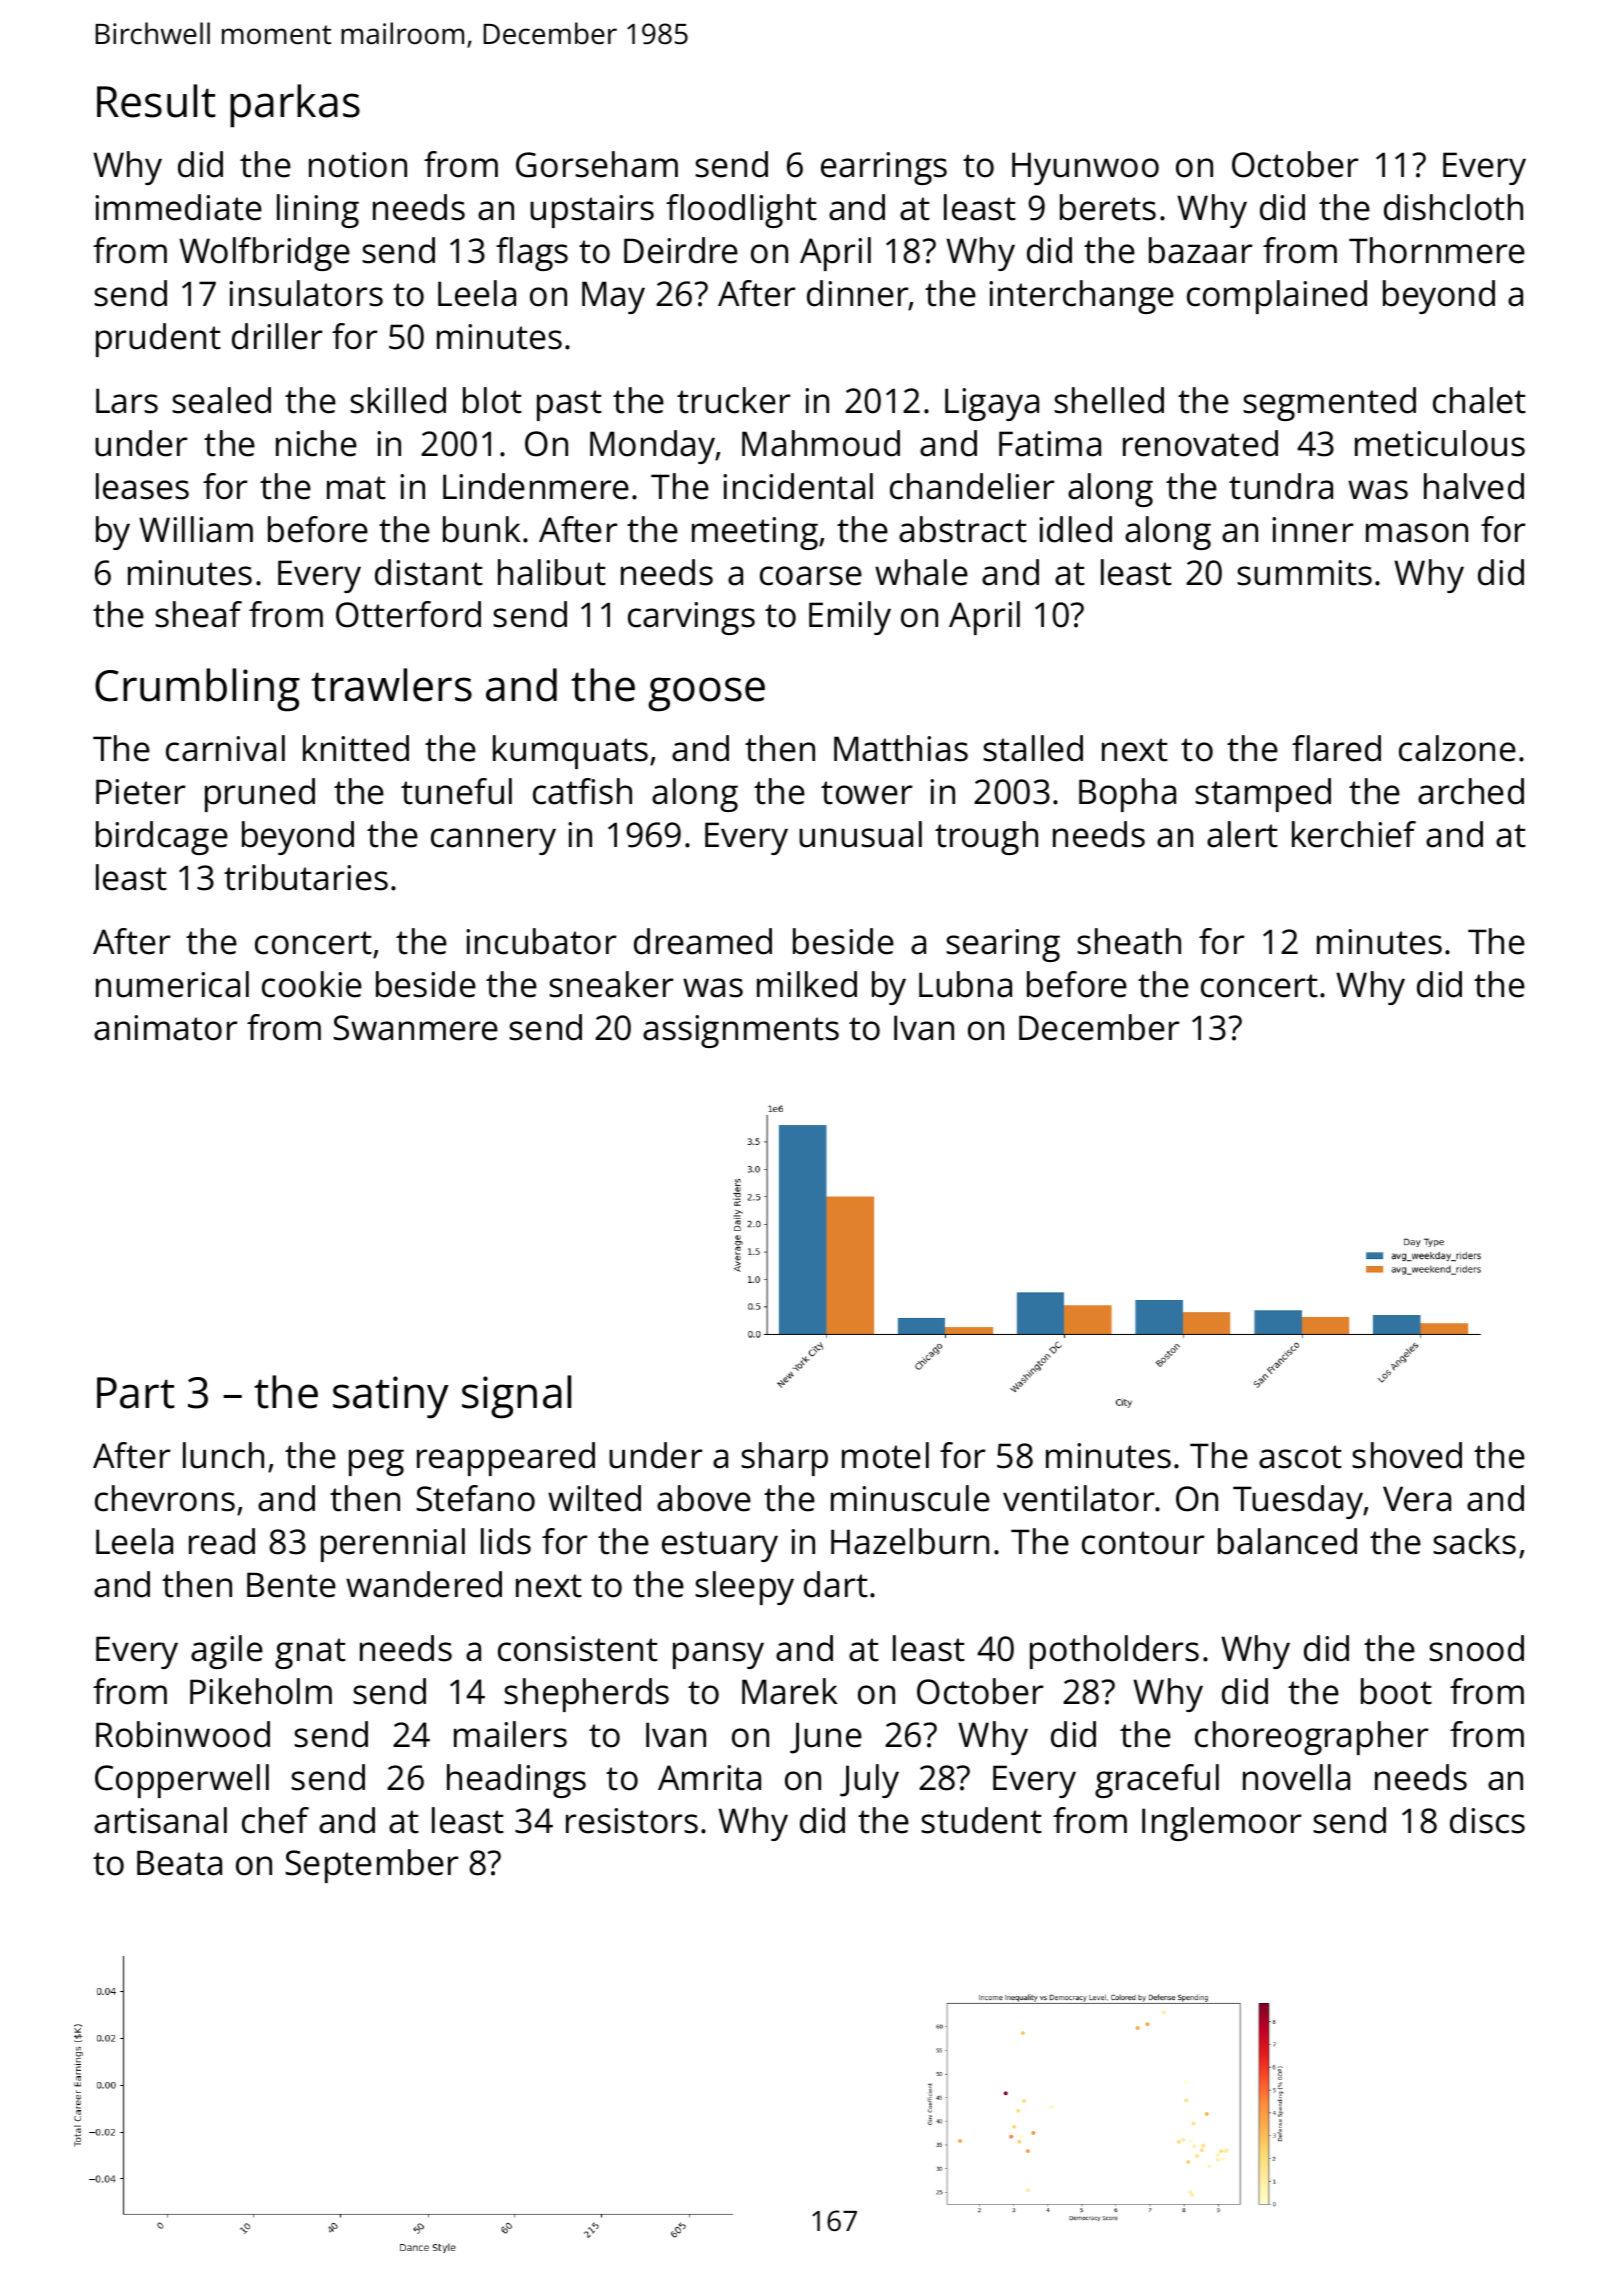 Image resolution: width=1620 pixels, height=2292 pixels. I want to click on gnat, so click(310, 1653).
